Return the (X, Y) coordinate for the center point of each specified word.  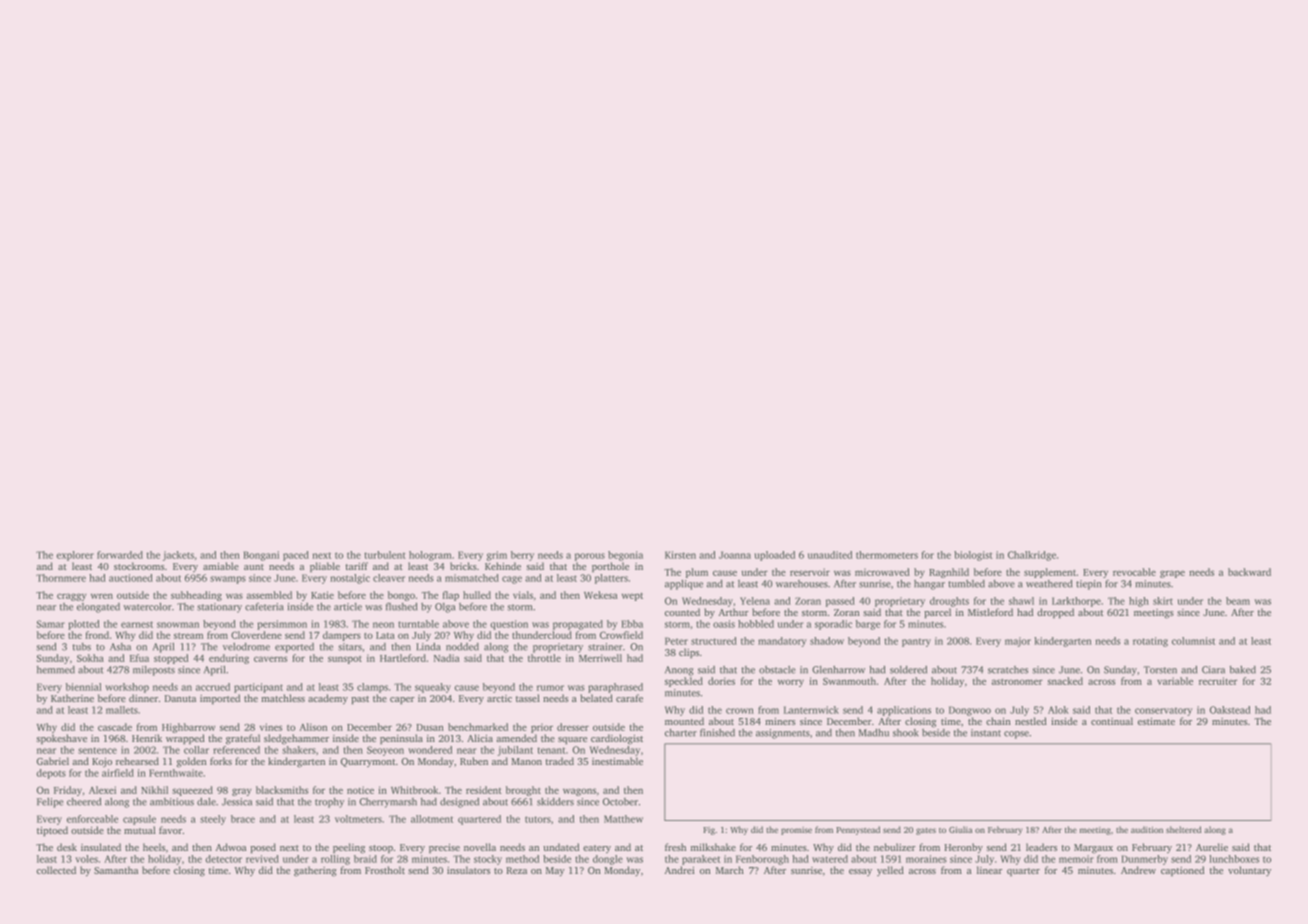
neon (383, 625)
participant (258, 688)
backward (1249, 572)
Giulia (960, 829)
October (620, 802)
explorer (75, 556)
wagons (579, 792)
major (1018, 642)
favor (170, 830)
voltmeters (358, 819)
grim (497, 556)
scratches (1008, 670)
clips (689, 653)
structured (714, 641)
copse (1016, 735)
